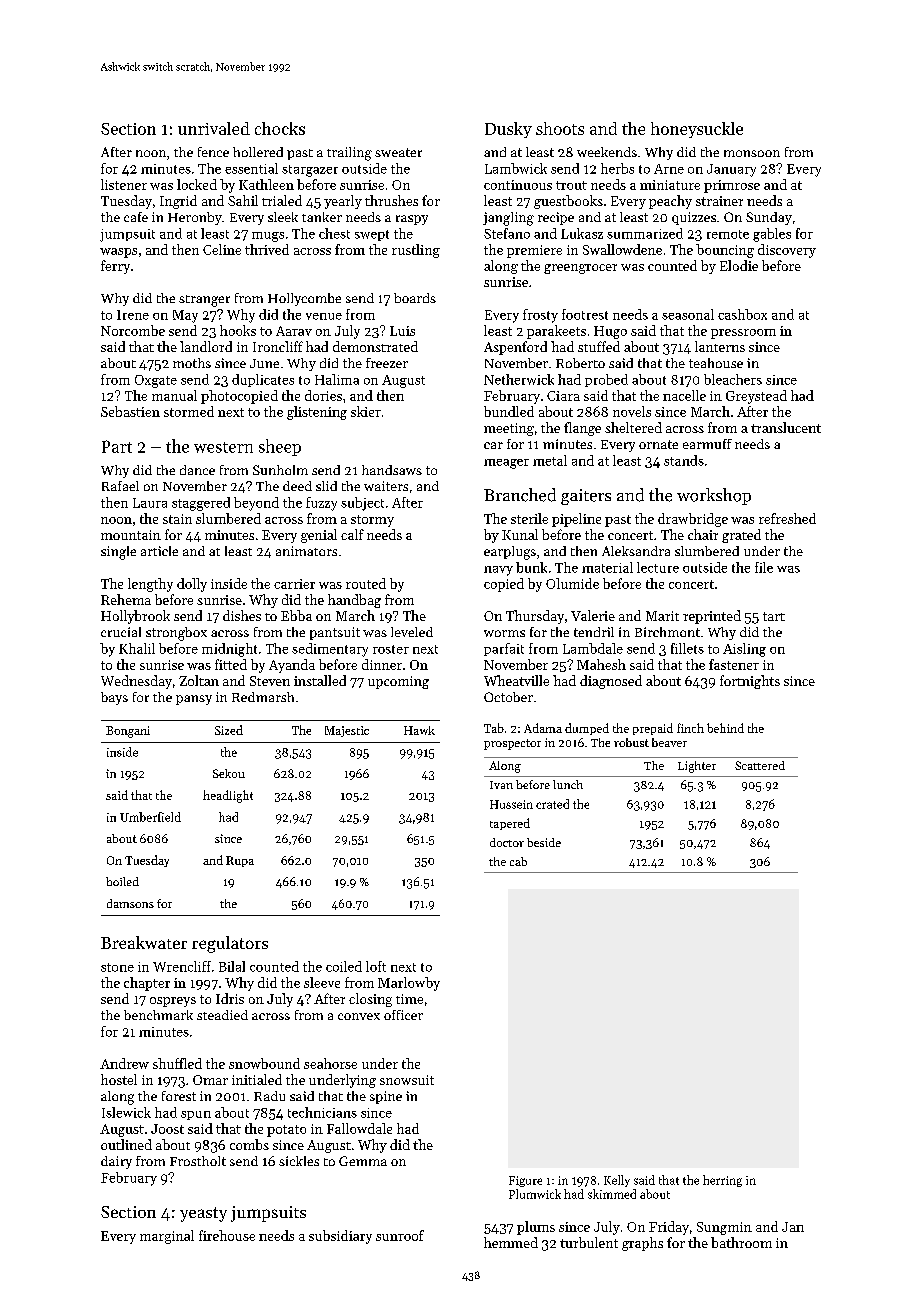  I want to click on Marlowby, so click(409, 984).
